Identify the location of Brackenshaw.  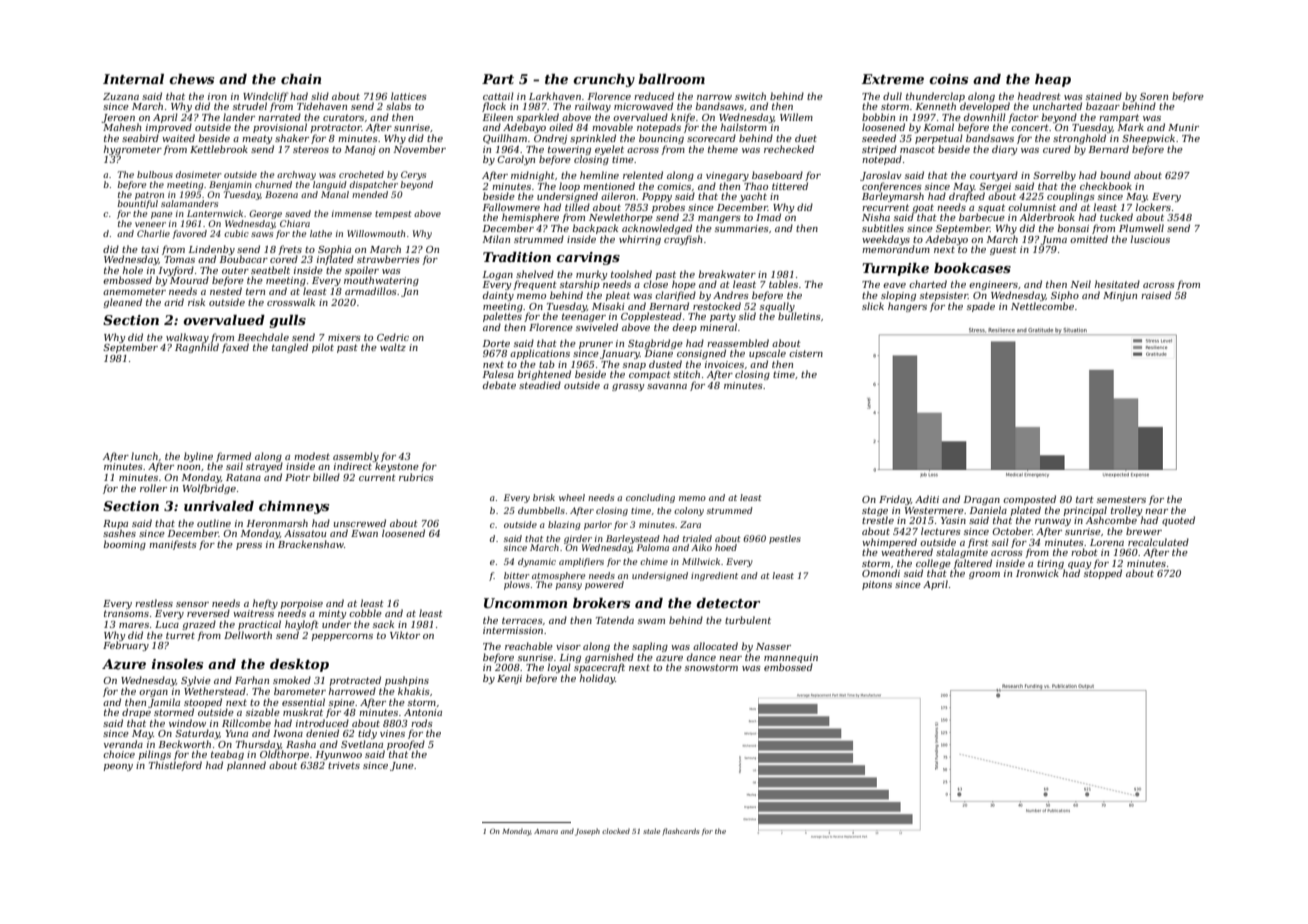
(311, 544).
